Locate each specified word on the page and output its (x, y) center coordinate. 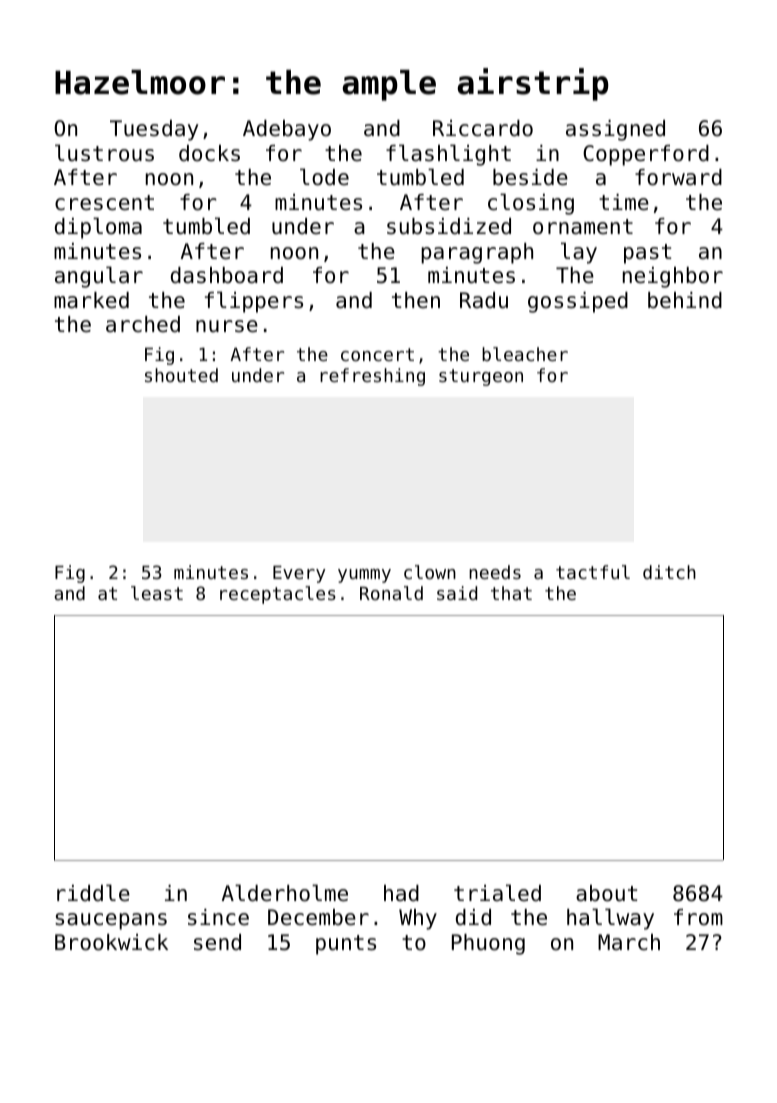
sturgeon (481, 377)
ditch (669, 572)
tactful (593, 572)
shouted (181, 375)
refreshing (372, 377)
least (157, 593)
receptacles (278, 595)
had (401, 893)
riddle (93, 893)
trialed (497, 893)
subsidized (449, 226)
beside (530, 177)
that (511, 593)
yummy (364, 576)
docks (209, 153)
